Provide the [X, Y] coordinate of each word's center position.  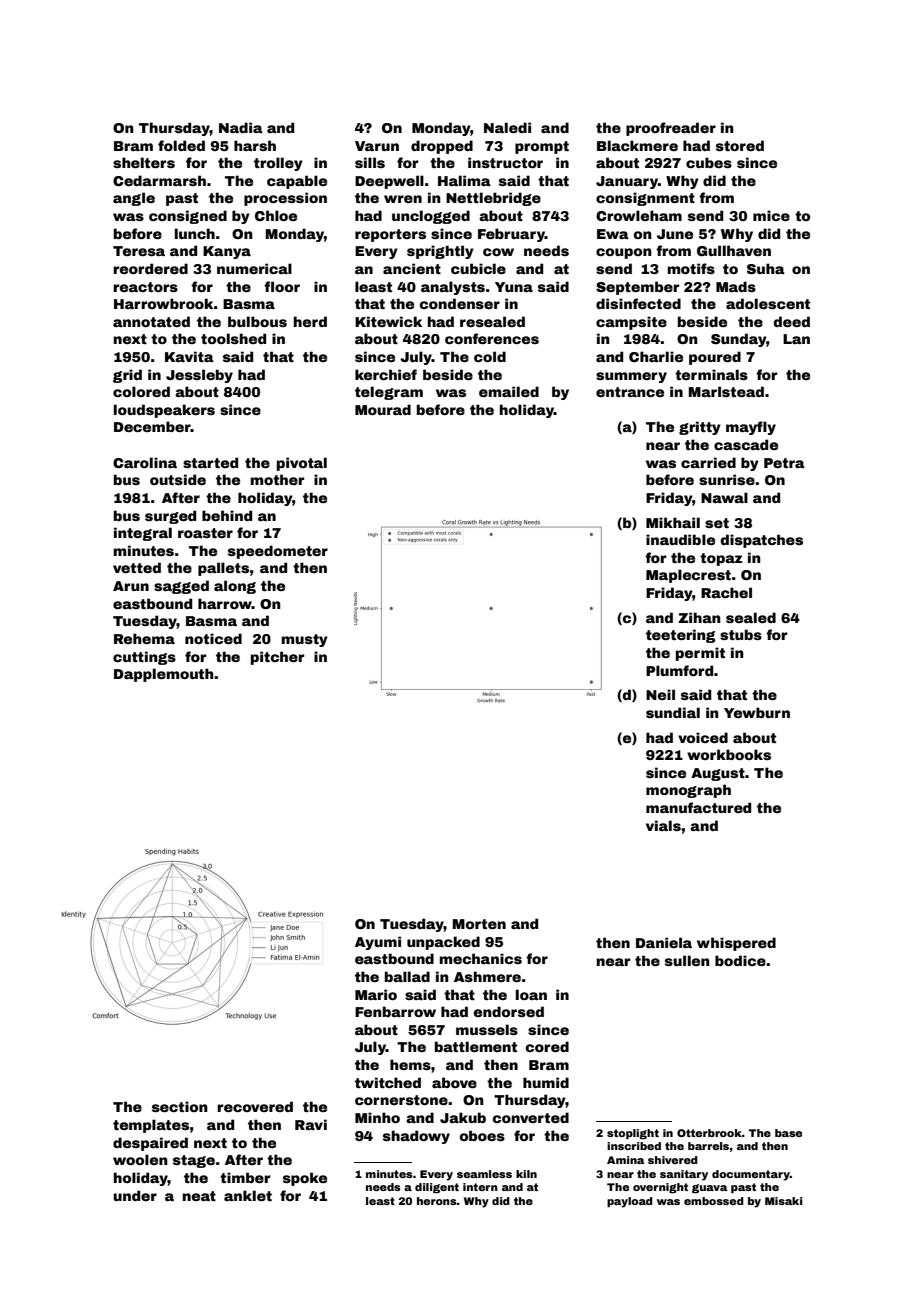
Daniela [664, 942]
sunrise [727, 479]
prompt [542, 147]
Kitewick [388, 321]
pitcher [277, 658]
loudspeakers [164, 411]
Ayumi [378, 943]
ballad [407, 976]
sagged [181, 587]
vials [663, 825]
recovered [255, 1106]
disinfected [638, 303]
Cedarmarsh [159, 180]
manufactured [698, 807]
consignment [645, 199]
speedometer [278, 552]
